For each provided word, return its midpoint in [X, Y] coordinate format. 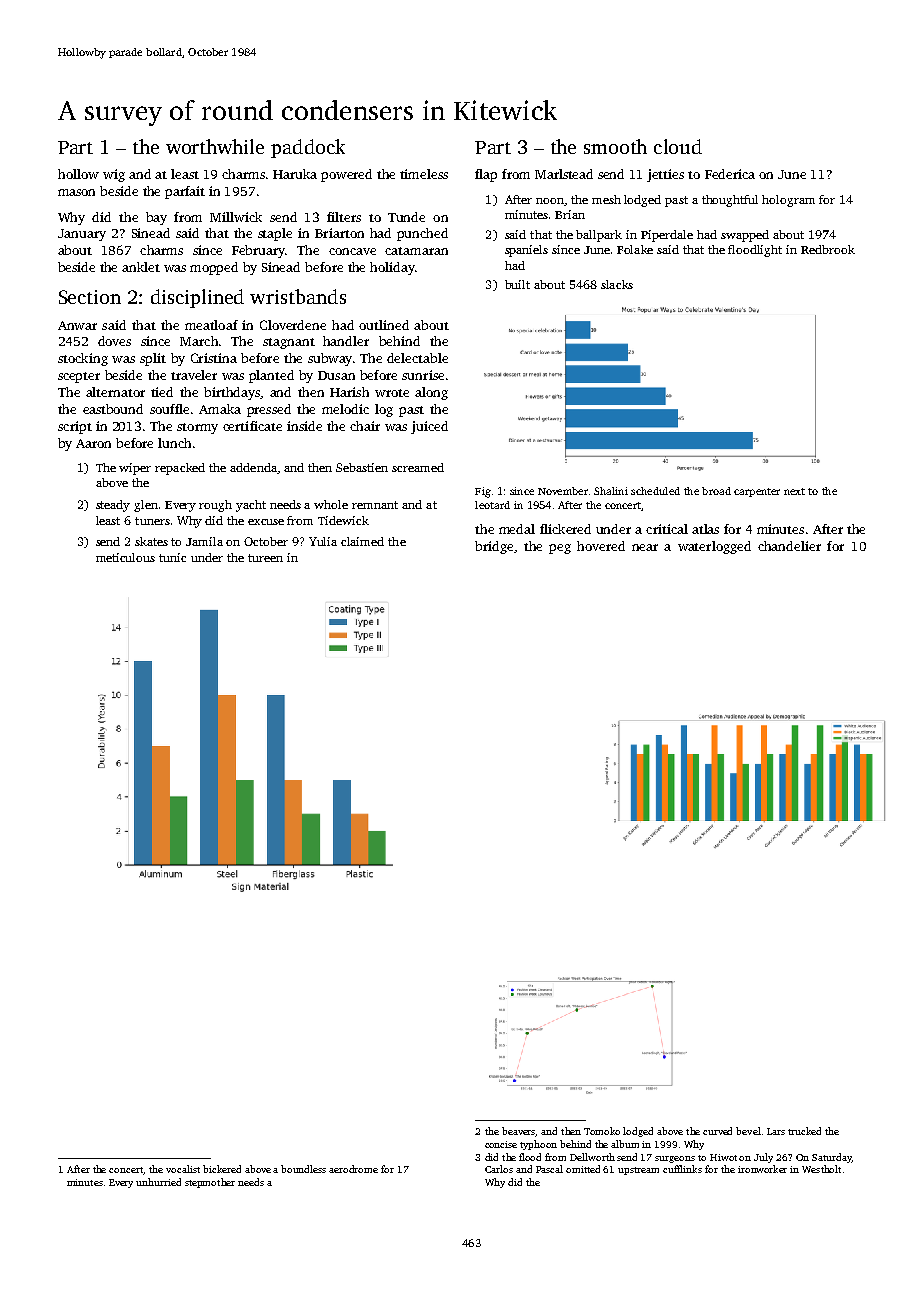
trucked [804, 1131]
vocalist [183, 1169]
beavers [519, 1132]
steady [113, 506]
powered [346, 175]
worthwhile [215, 146]
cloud [678, 146]
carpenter [757, 492]
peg [560, 549]
